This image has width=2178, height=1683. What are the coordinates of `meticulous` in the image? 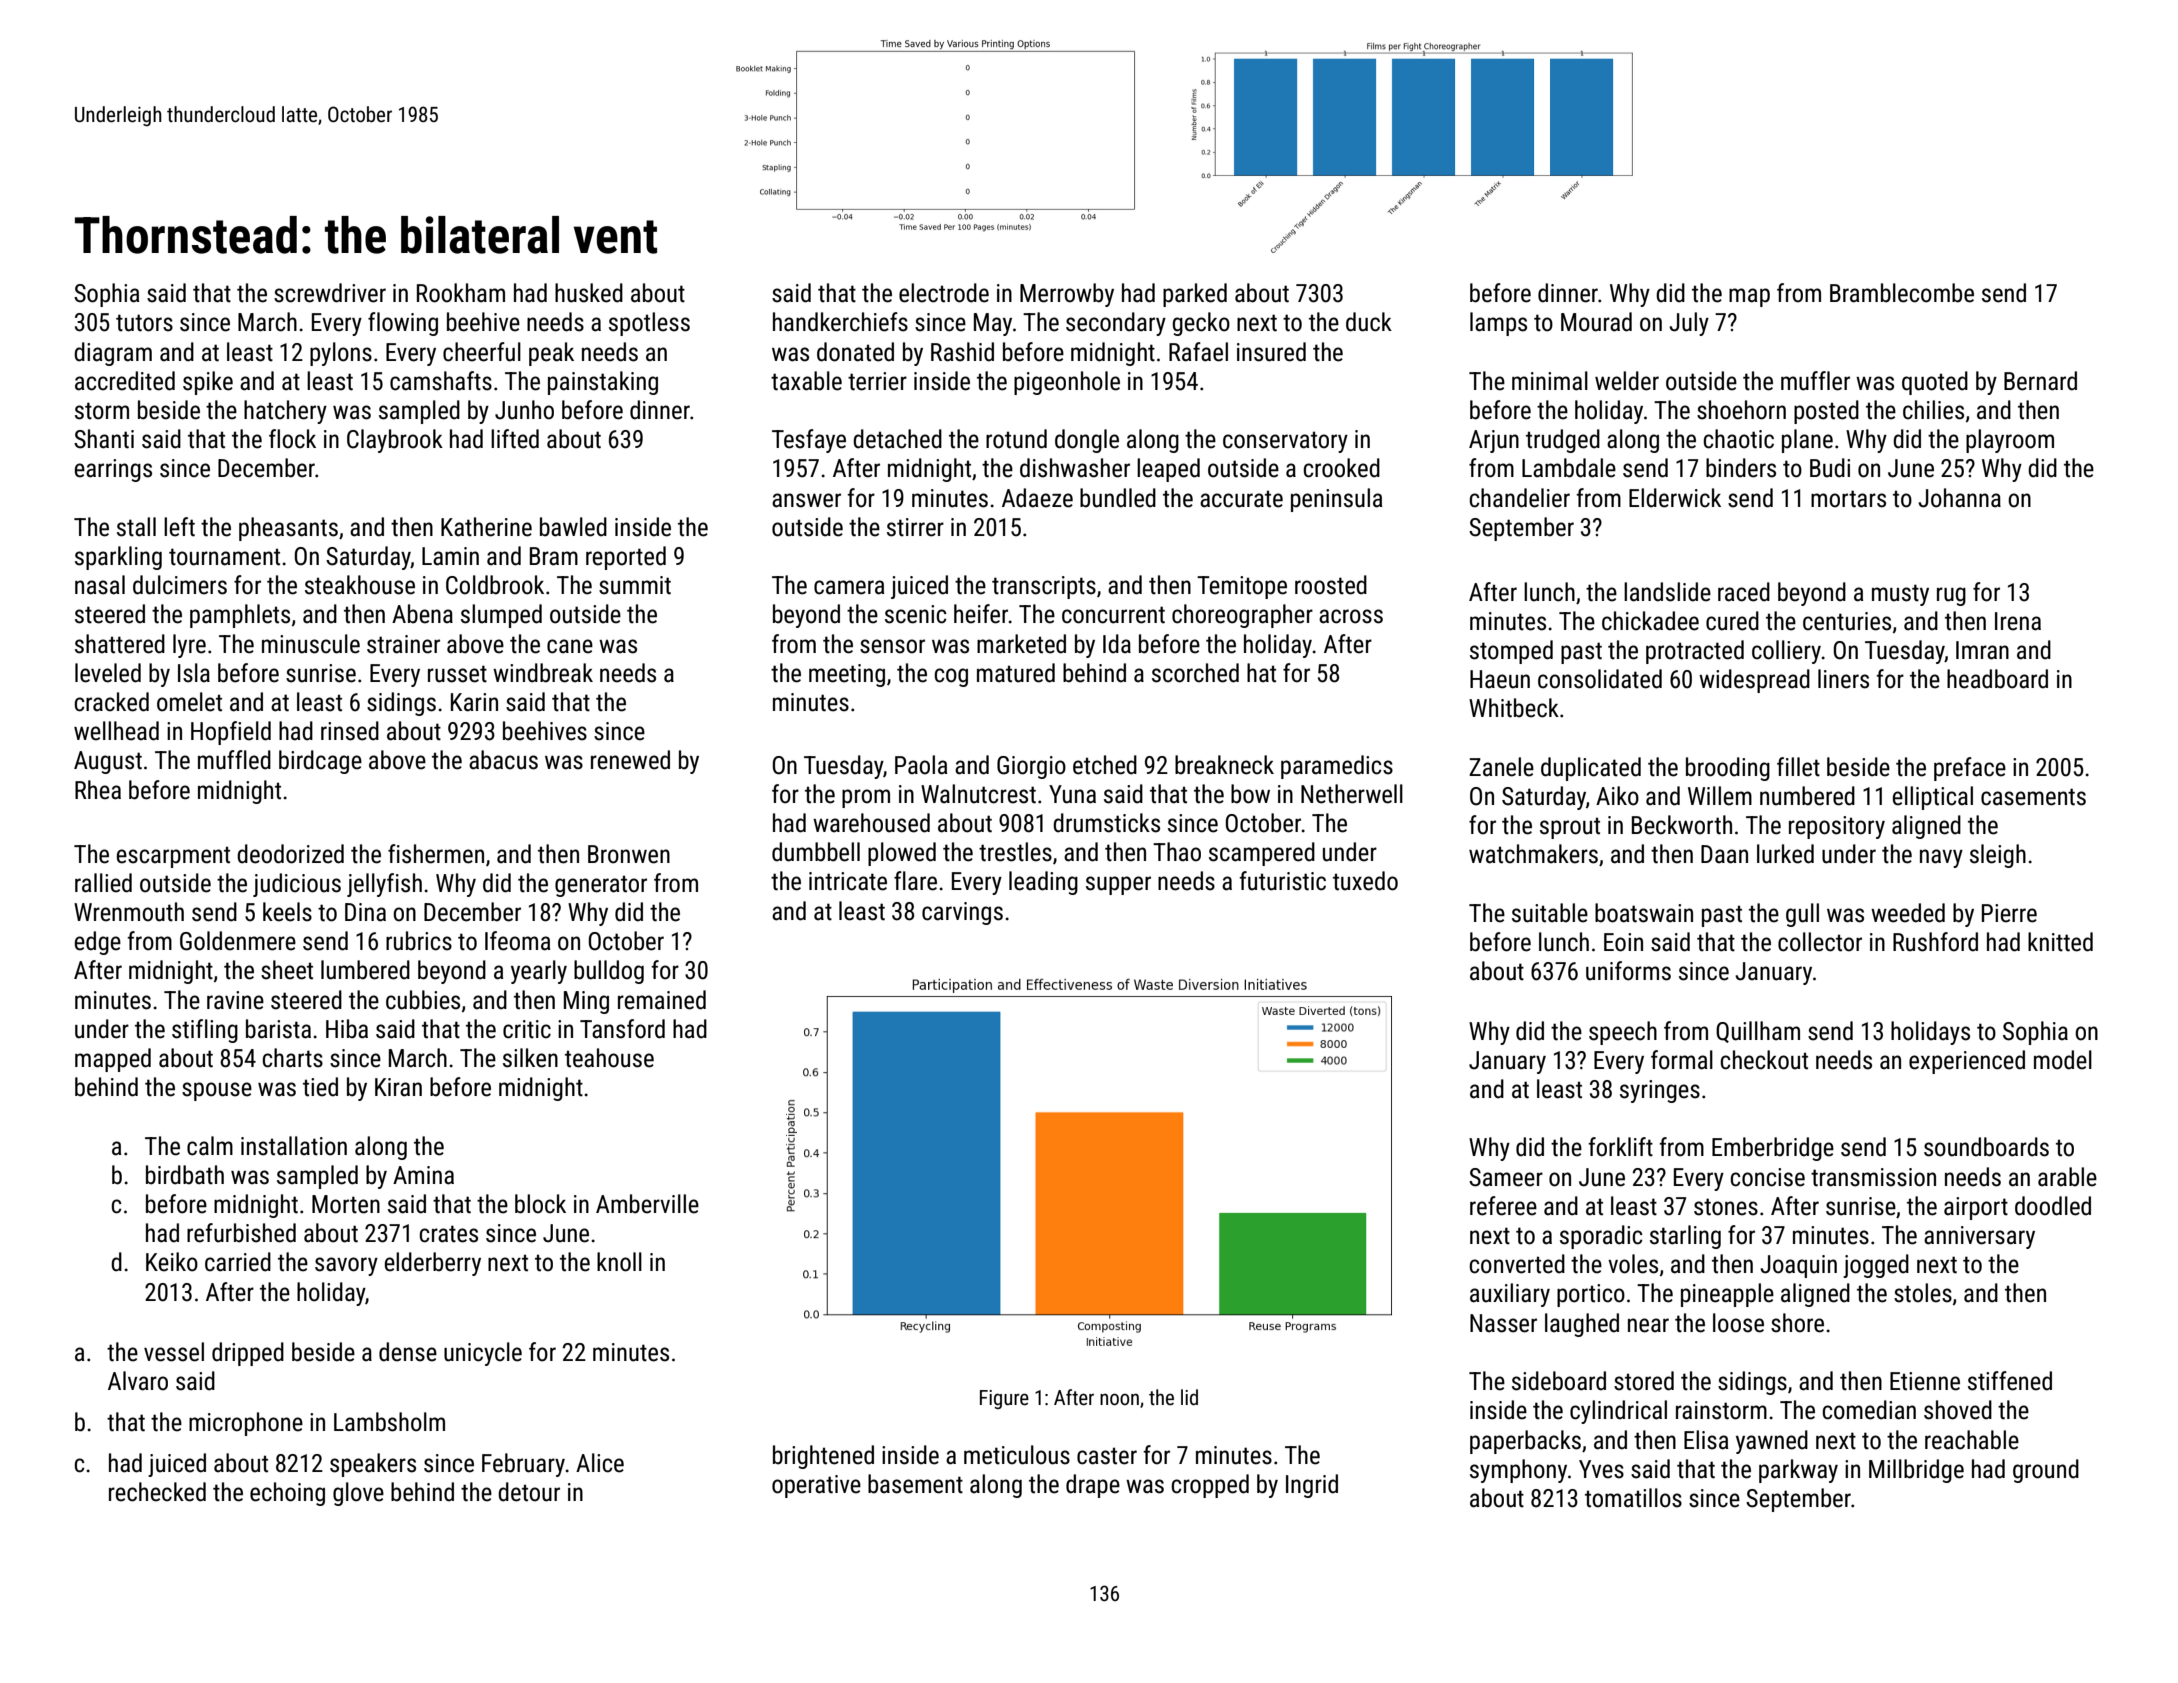 It's located at (1017, 1455).
